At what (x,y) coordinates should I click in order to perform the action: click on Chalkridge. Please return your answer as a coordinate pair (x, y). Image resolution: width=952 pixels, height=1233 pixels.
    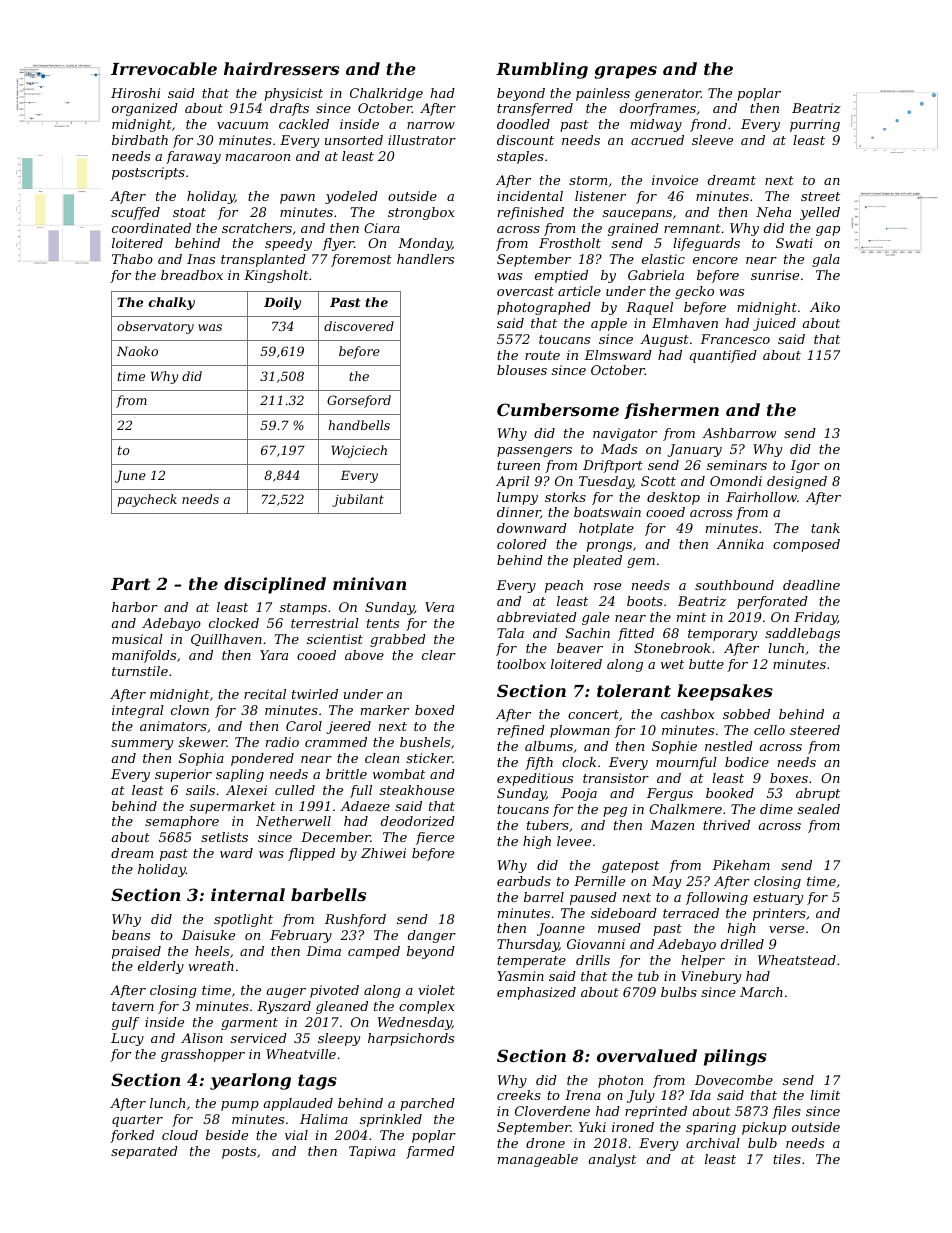
    Looking at the image, I should click on (386, 94).
